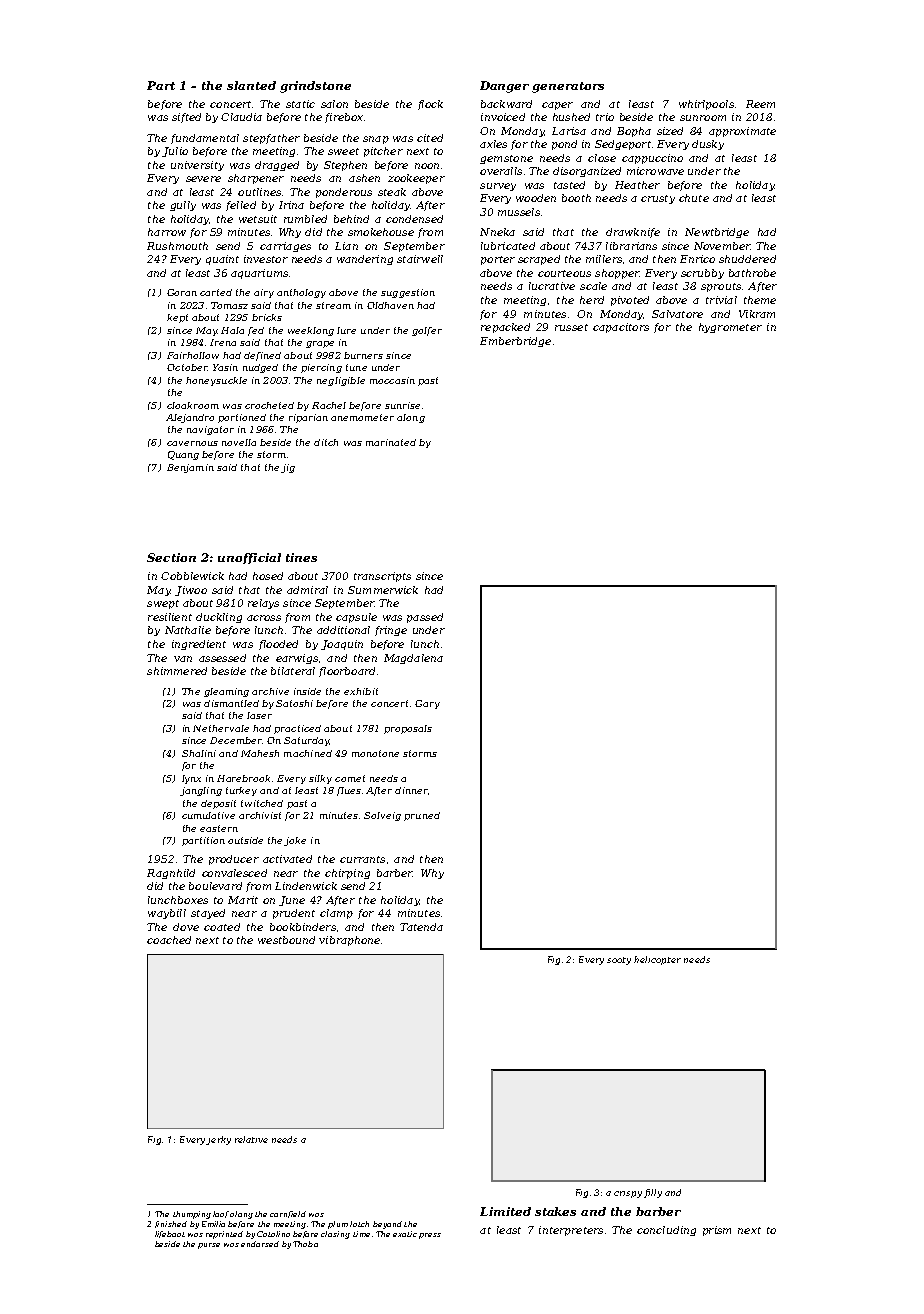  I want to click on helicopter, so click(657, 960).
